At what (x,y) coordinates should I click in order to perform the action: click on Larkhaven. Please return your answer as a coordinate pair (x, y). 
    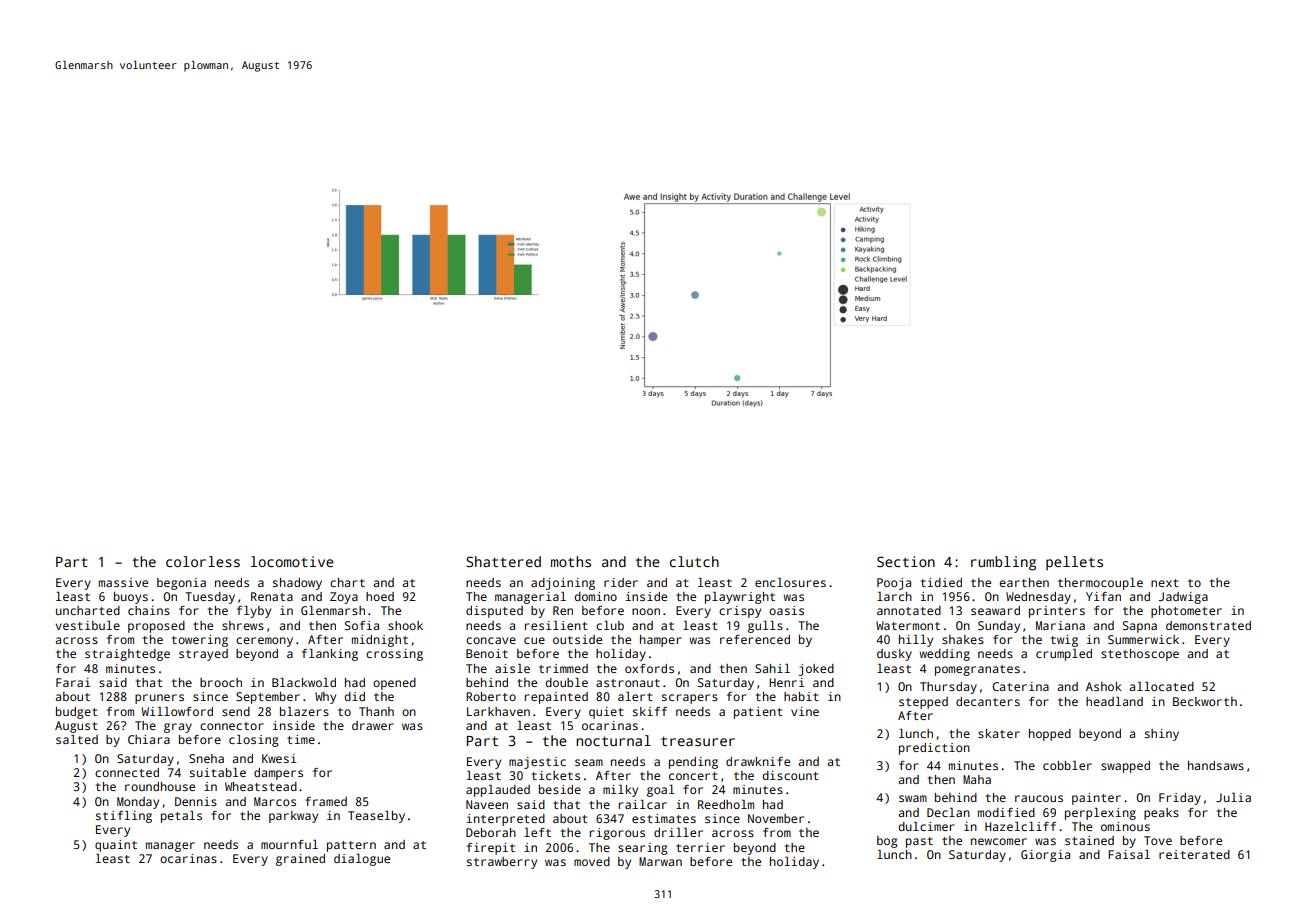
    Looking at the image, I should click on (498, 711).
